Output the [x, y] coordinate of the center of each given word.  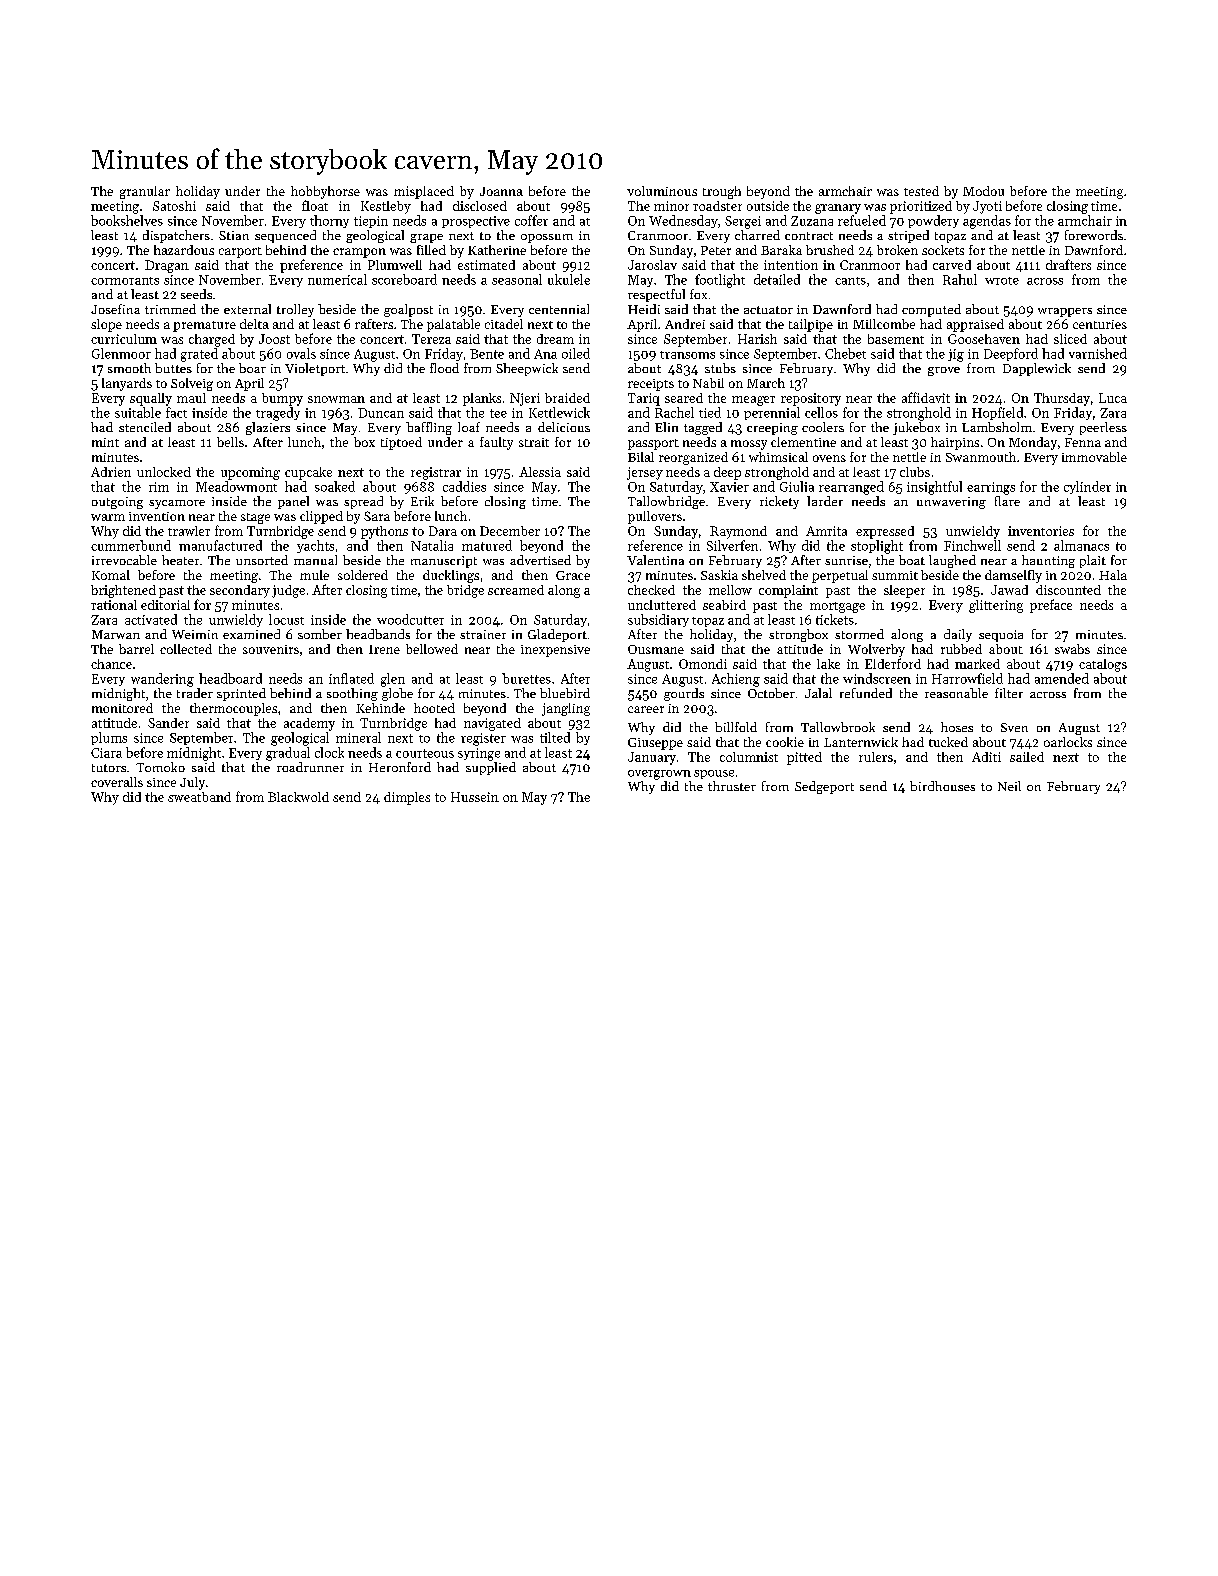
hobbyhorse [325, 192]
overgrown [659, 775]
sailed [1027, 757]
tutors [109, 768]
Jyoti [987, 207]
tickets [835, 619]
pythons [384, 532]
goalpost [408, 310]
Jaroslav [652, 265]
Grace [573, 575]
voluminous [662, 191]
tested [921, 191]
